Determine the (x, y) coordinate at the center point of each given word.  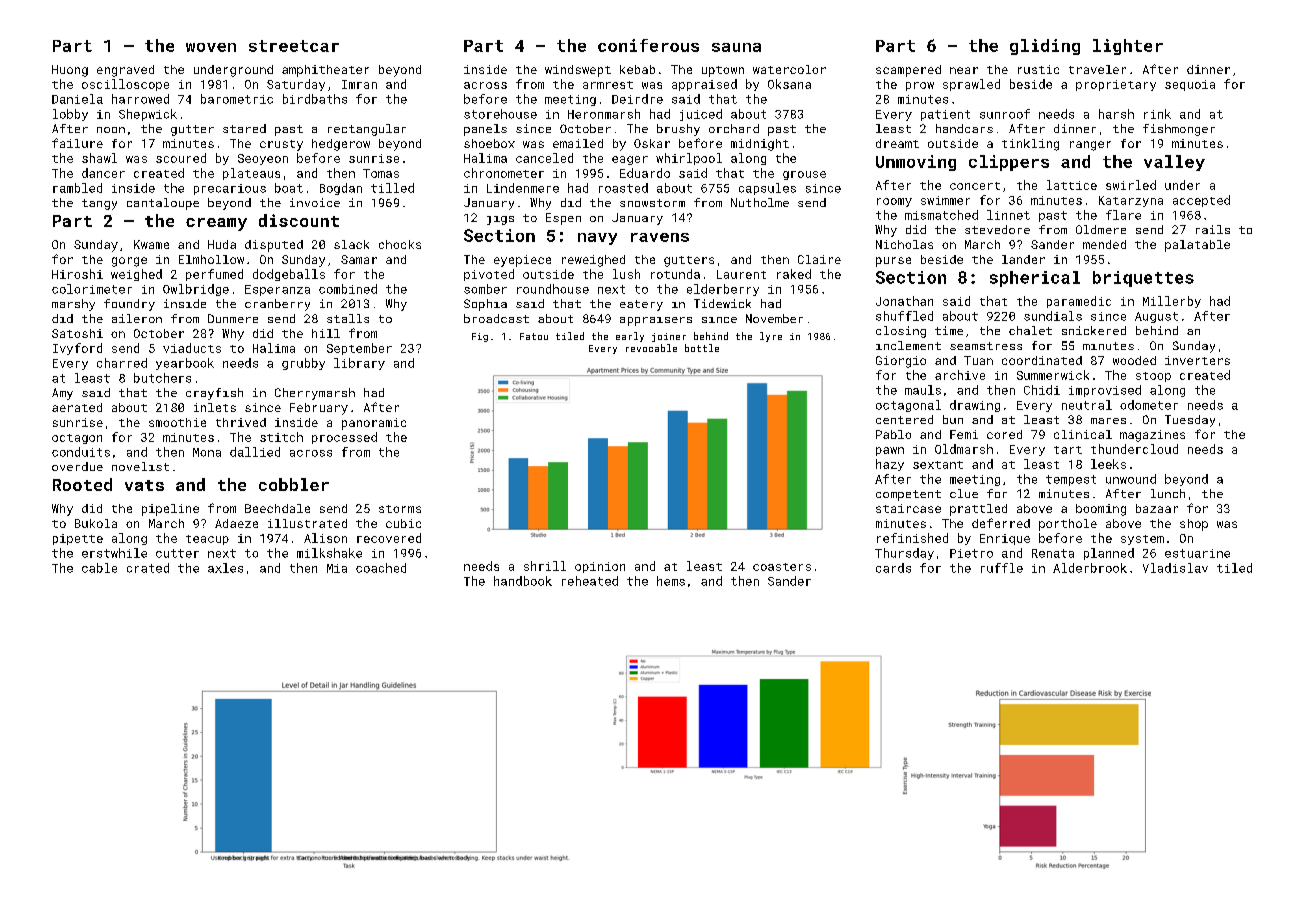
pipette (78, 539)
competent (908, 495)
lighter (1128, 47)
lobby (70, 115)
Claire (819, 259)
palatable (1197, 246)
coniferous (648, 45)
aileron (137, 318)
